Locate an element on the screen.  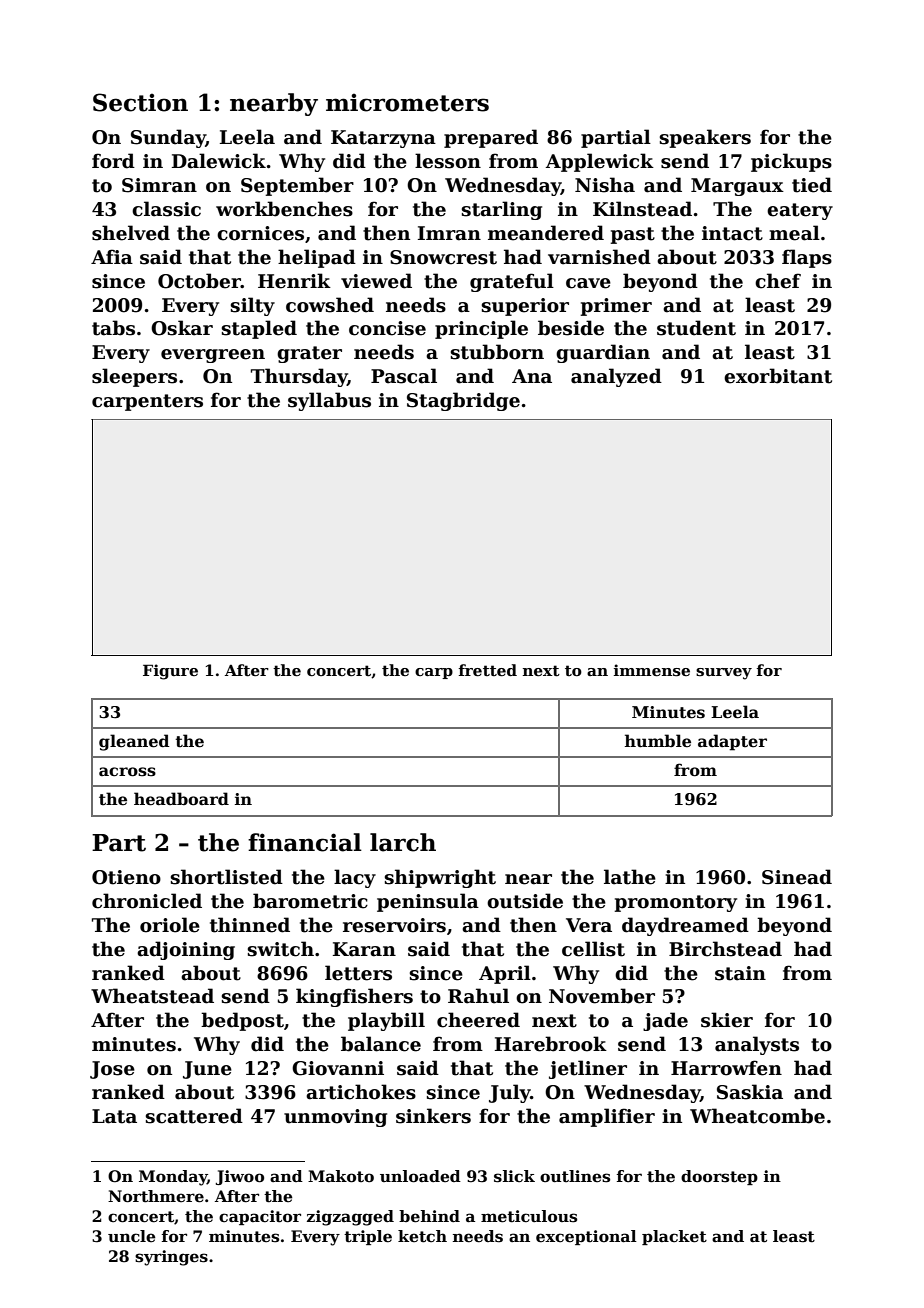
balance is located at coordinates (381, 1044).
